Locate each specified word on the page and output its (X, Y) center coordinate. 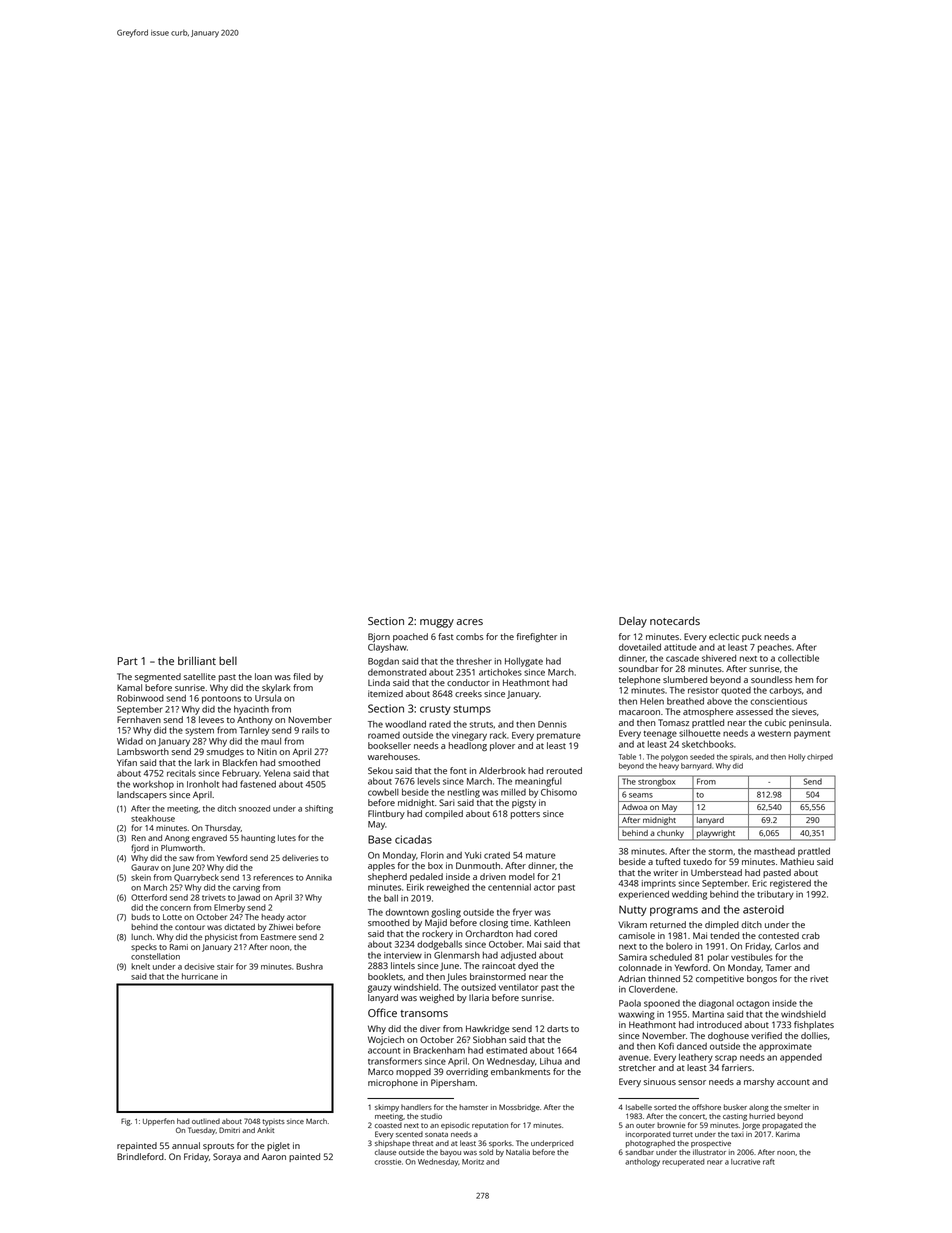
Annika (319, 877)
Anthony (255, 720)
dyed (528, 966)
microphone (393, 1083)
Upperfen (159, 1122)
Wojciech (386, 1040)
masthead (774, 851)
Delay (633, 622)
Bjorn (379, 637)
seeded (702, 757)
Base (380, 839)
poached (410, 637)
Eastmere (278, 937)
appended (801, 1058)
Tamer (779, 967)
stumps (472, 710)
